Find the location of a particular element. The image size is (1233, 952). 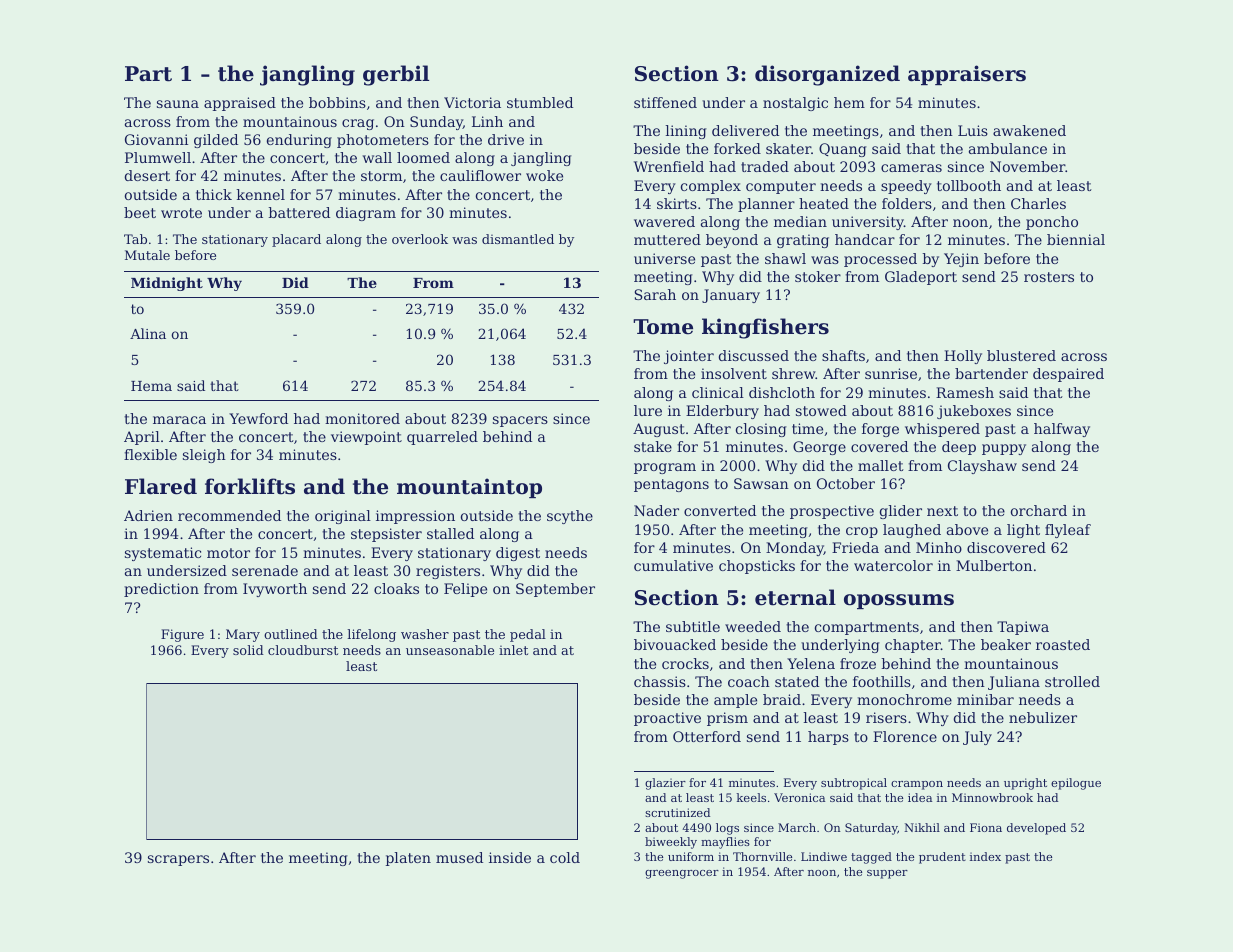

scrapers is located at coordinates (178, 860).
